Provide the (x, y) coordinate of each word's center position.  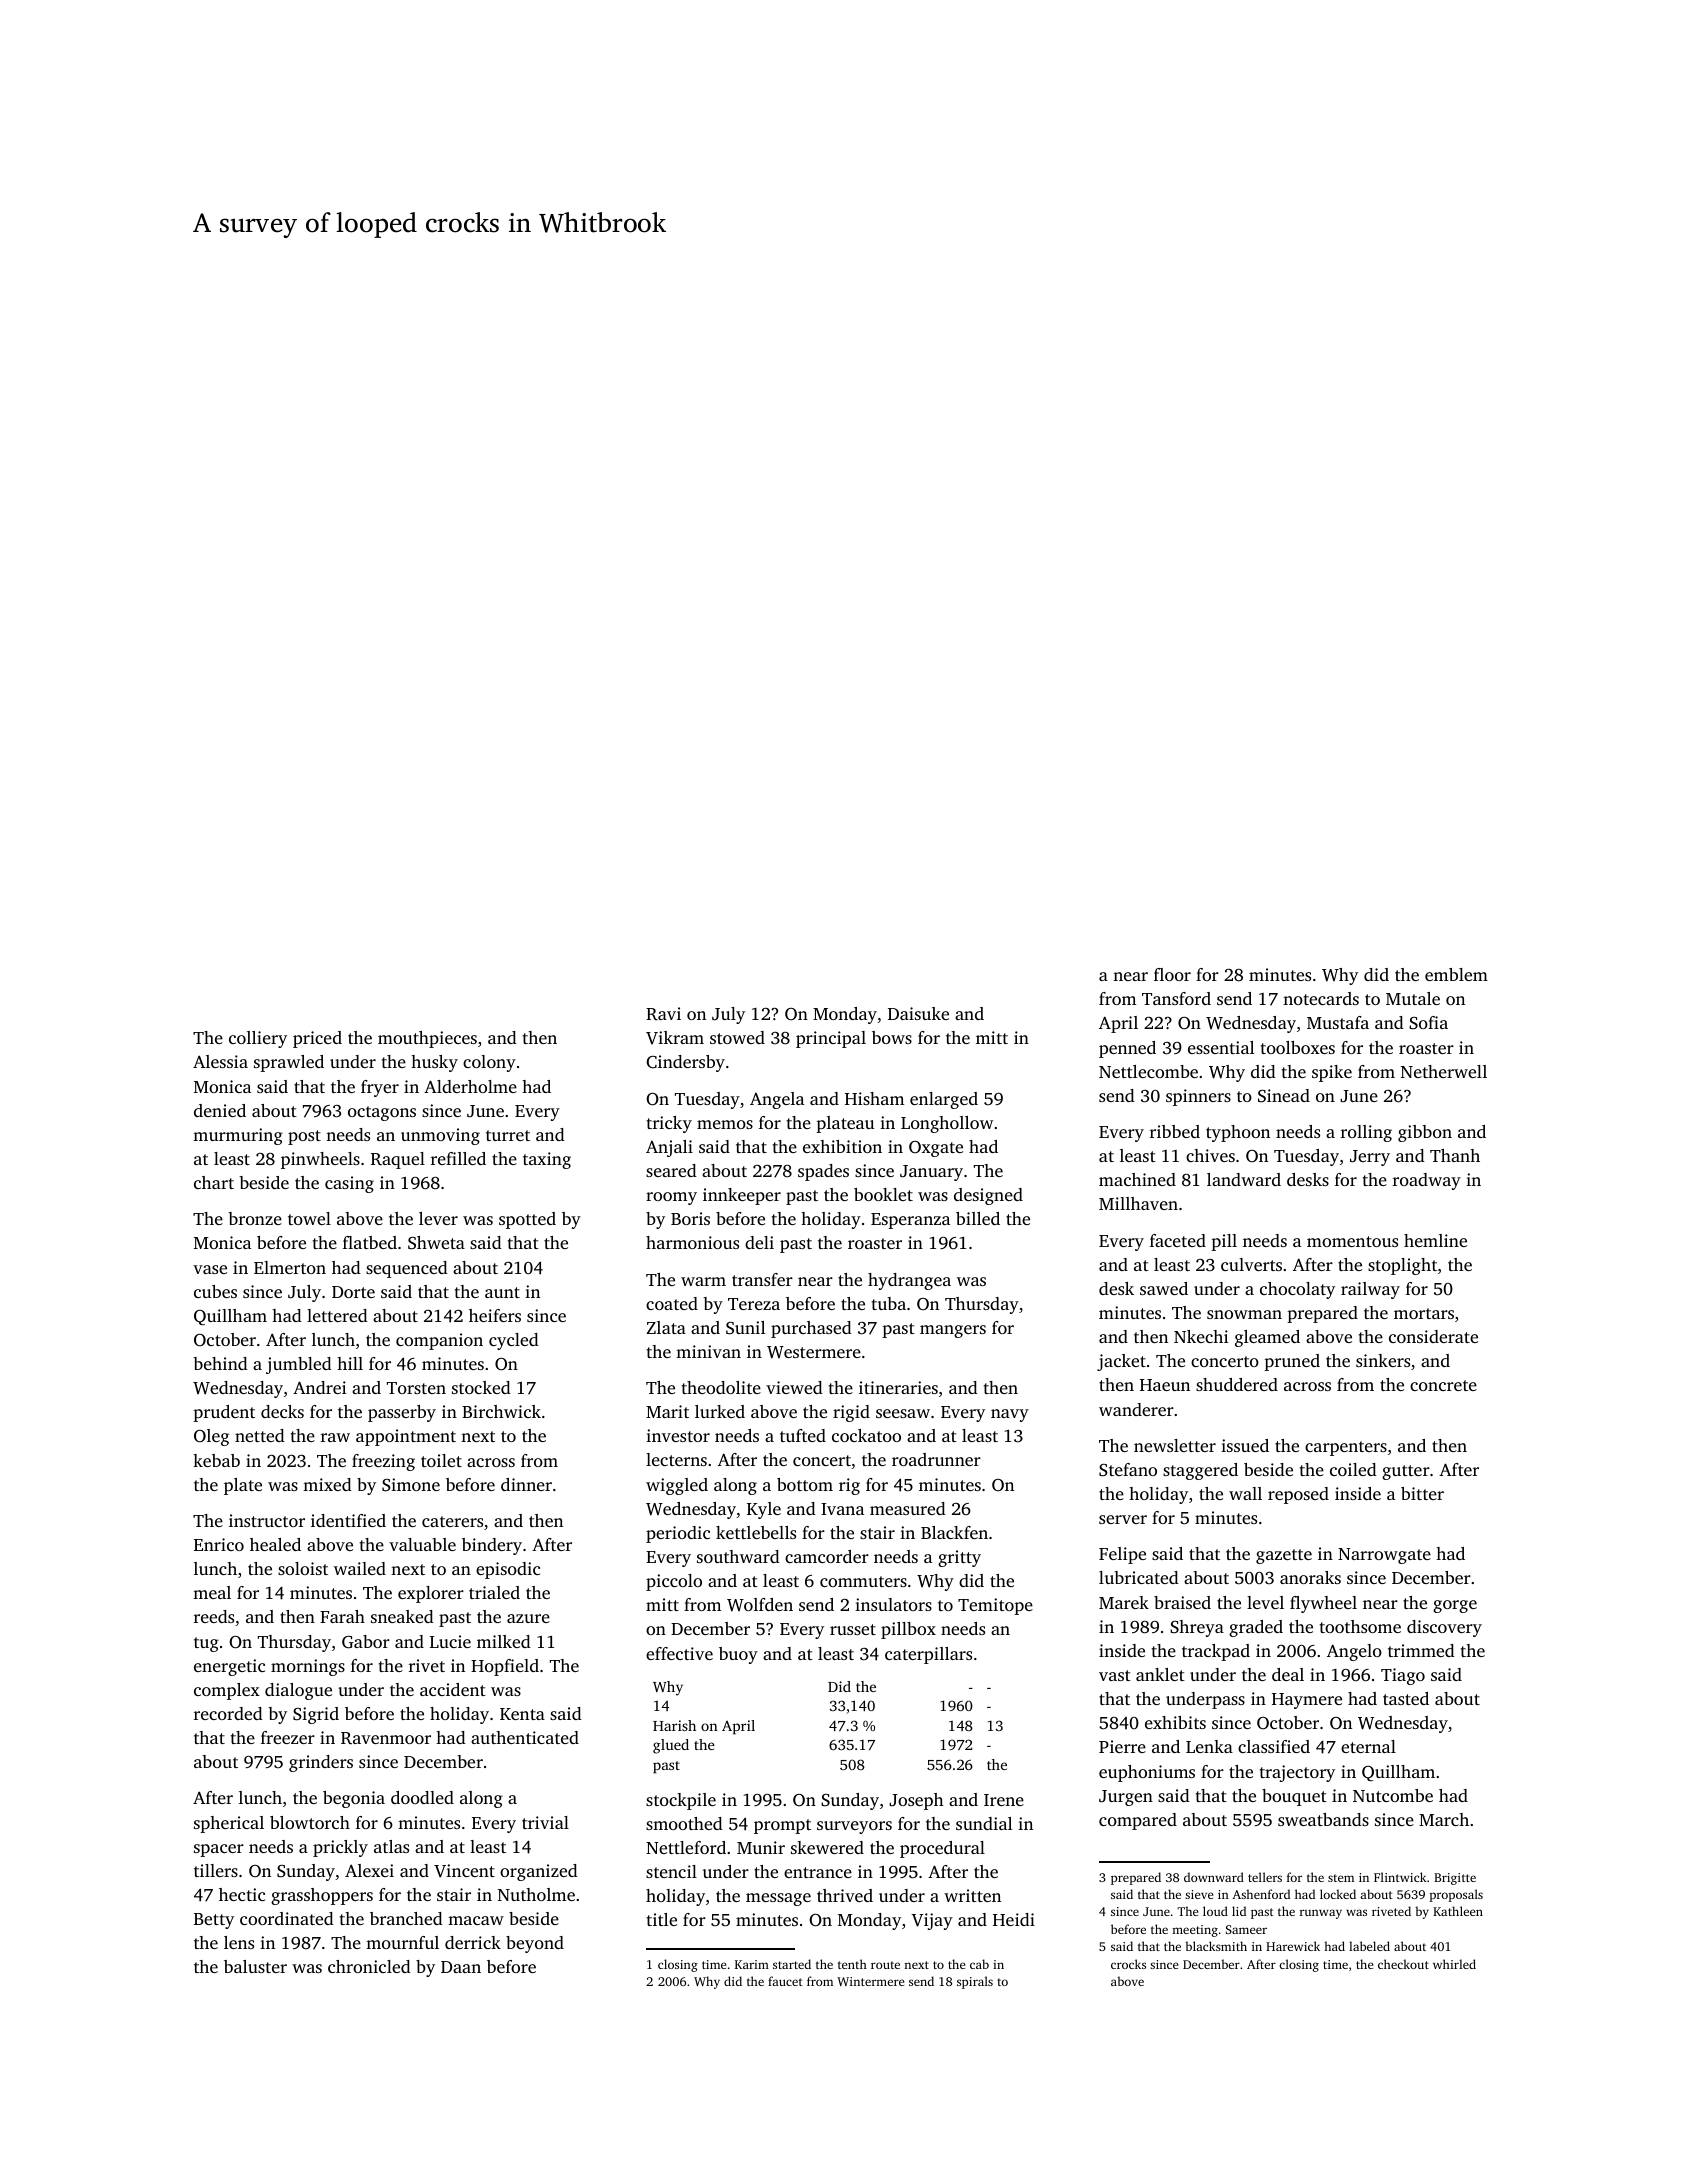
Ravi (663, 1014)
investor (678, 1435)
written (972, 1895)
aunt (502, 1292)
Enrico (219, 1544)
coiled (1353, 1469)
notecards (1321, 998)
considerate (1433, 1336)
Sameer (1246, 1929)
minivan (708, 1351)
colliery (258, 1039)
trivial (545, 1822)
